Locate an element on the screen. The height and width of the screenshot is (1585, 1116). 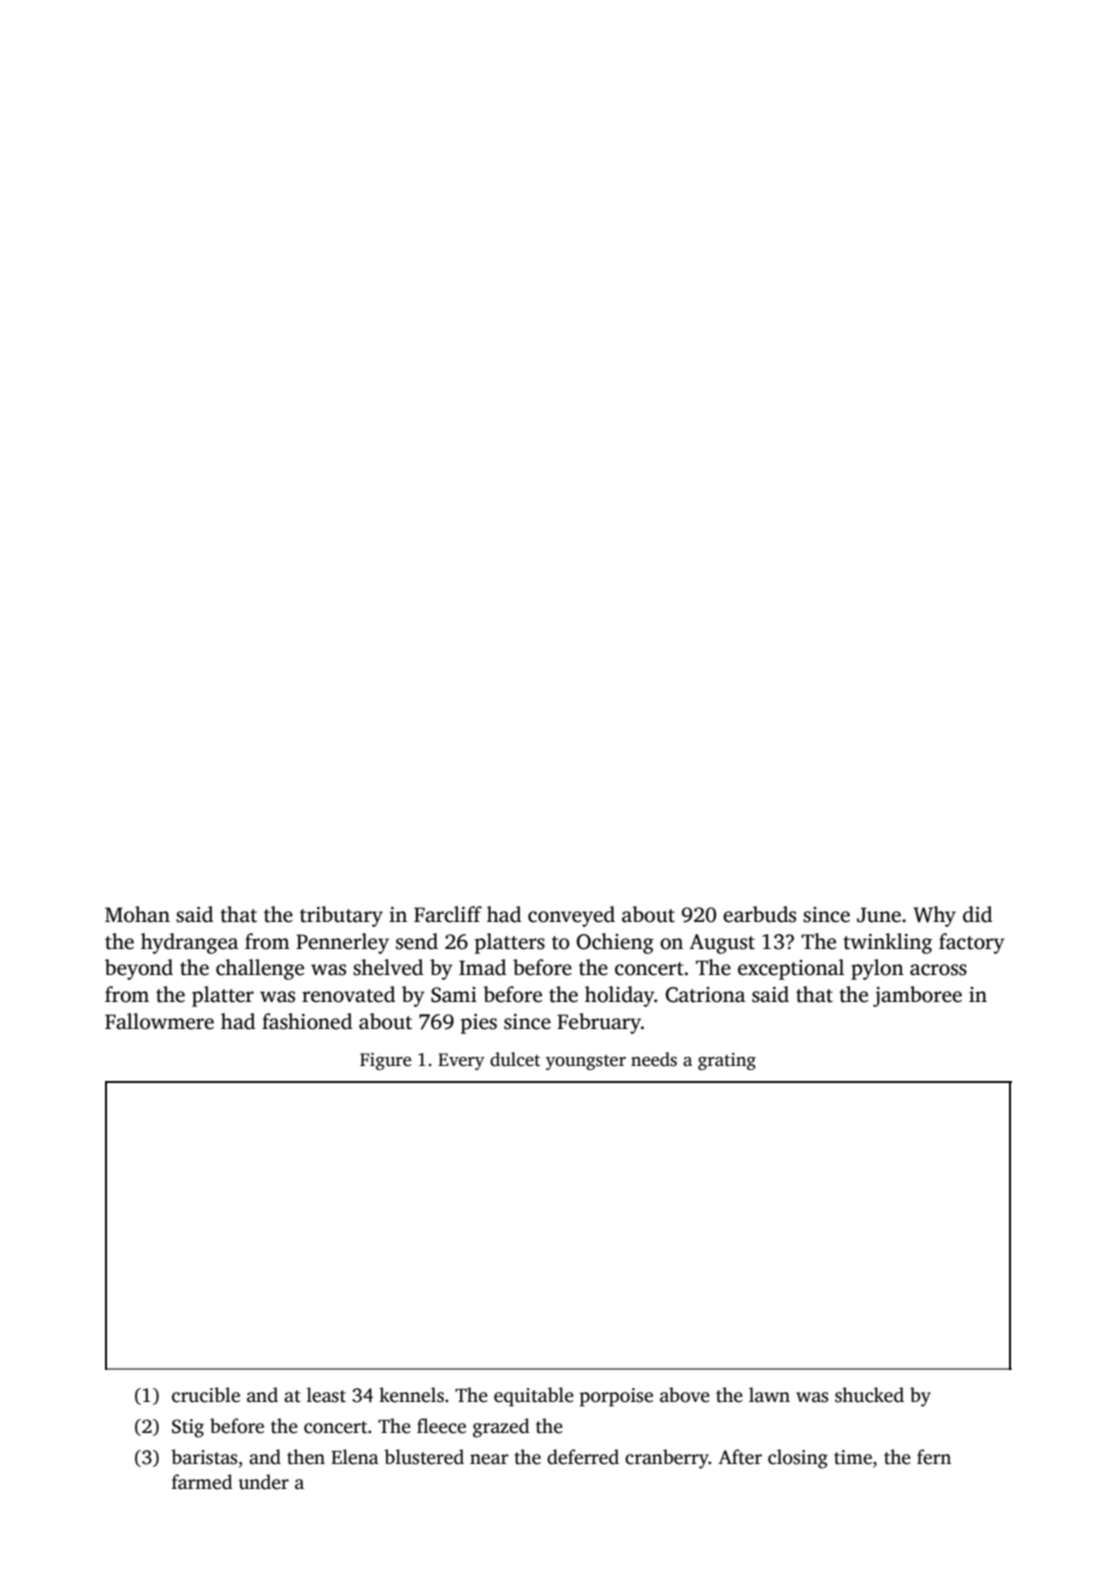
Figure is located at coordinates (385, 1061).
